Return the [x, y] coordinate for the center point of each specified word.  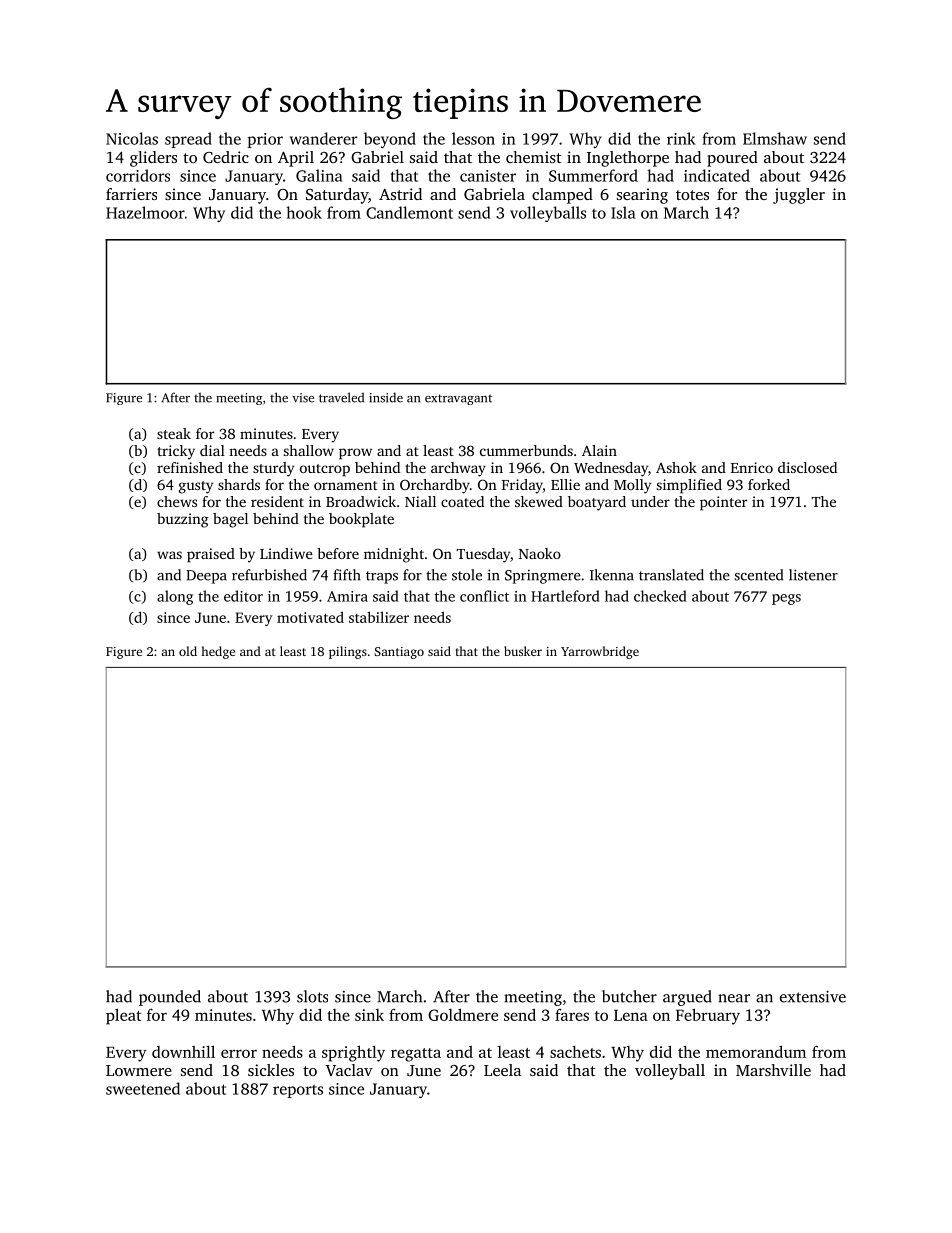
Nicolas [132, 138]
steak [174, 433]
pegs [786, 599]
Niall [420, 501]
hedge [218, 652]
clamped [562, 196]
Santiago [399, 653]
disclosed [807, 467]
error [239, 1053]
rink [681, 138]
